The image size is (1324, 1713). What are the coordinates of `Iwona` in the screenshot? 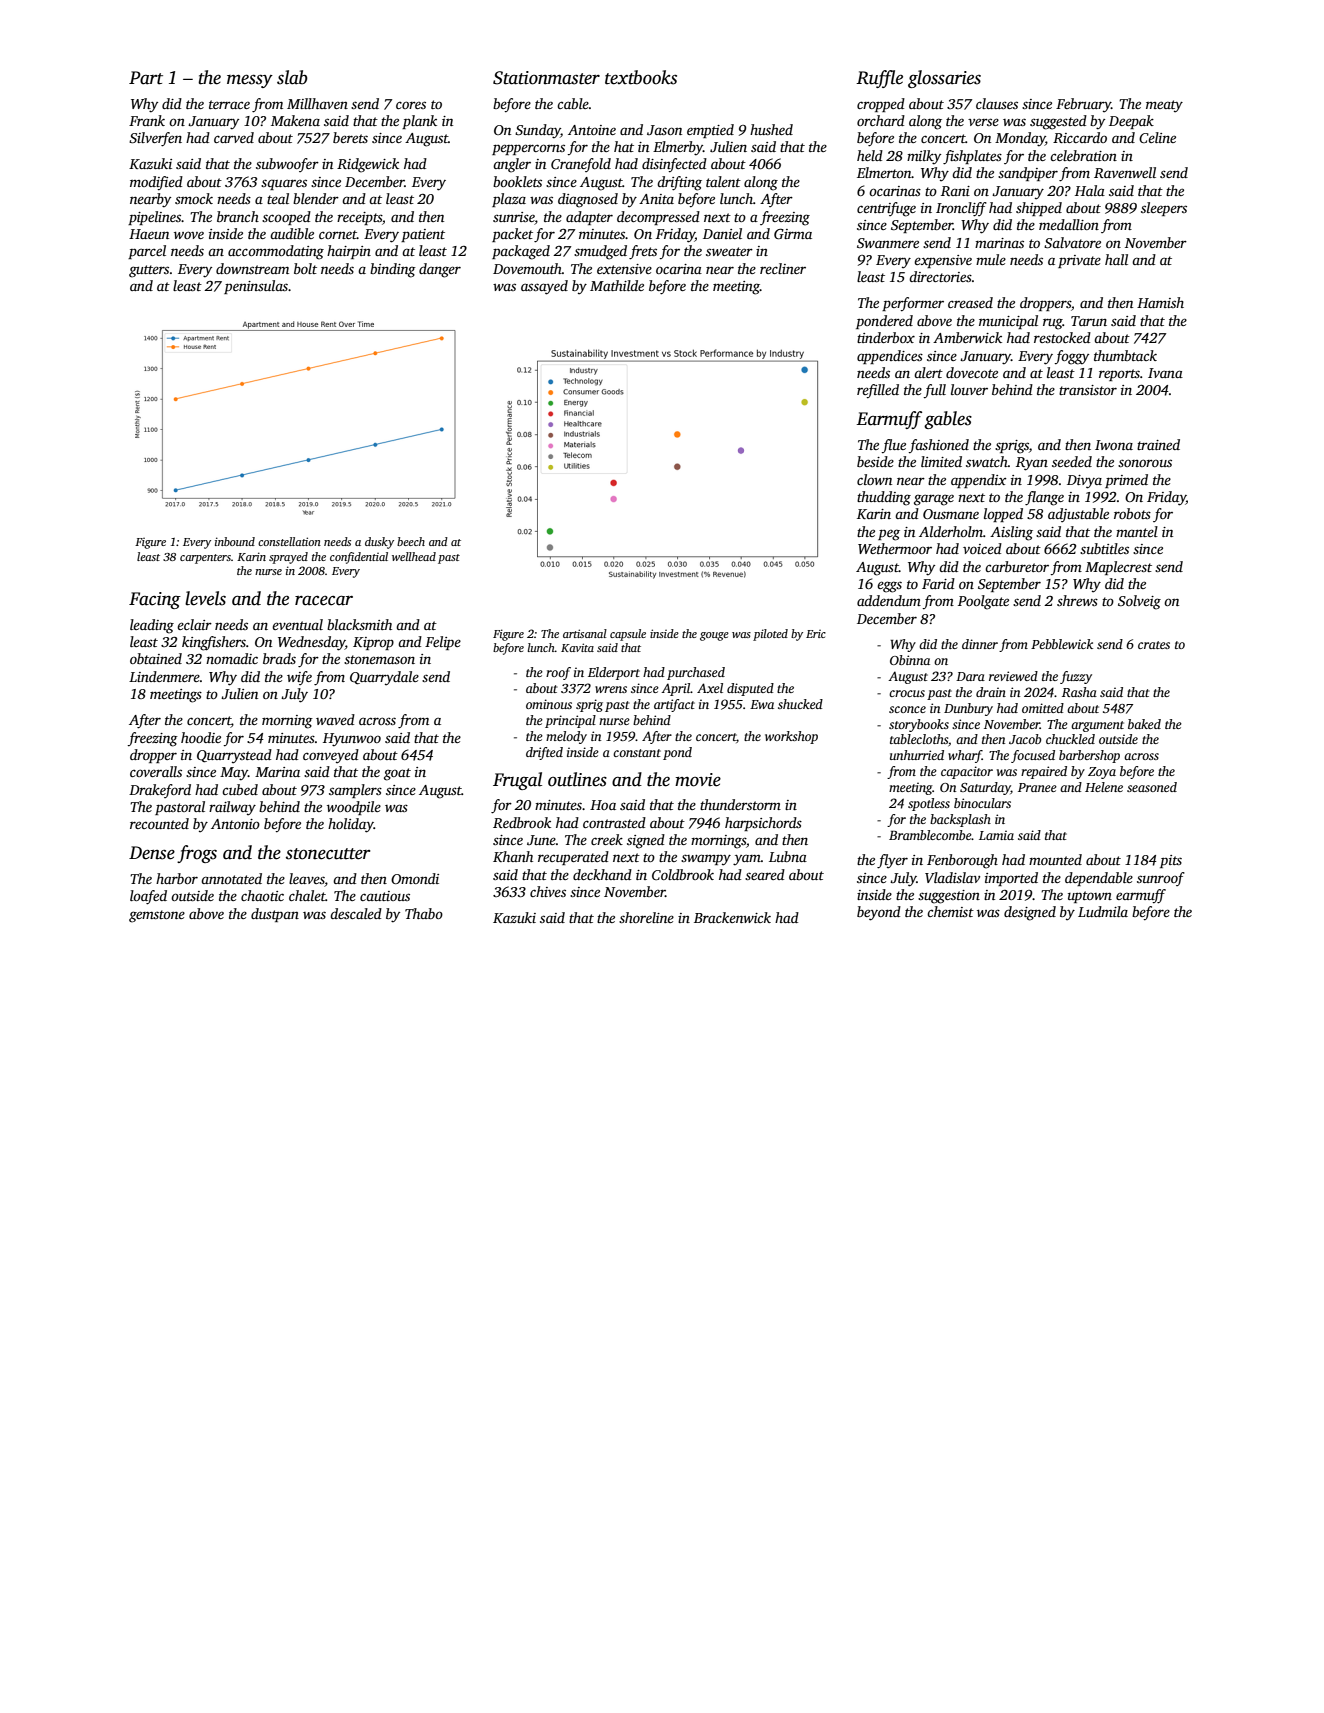 It's located at (1114, 445).
